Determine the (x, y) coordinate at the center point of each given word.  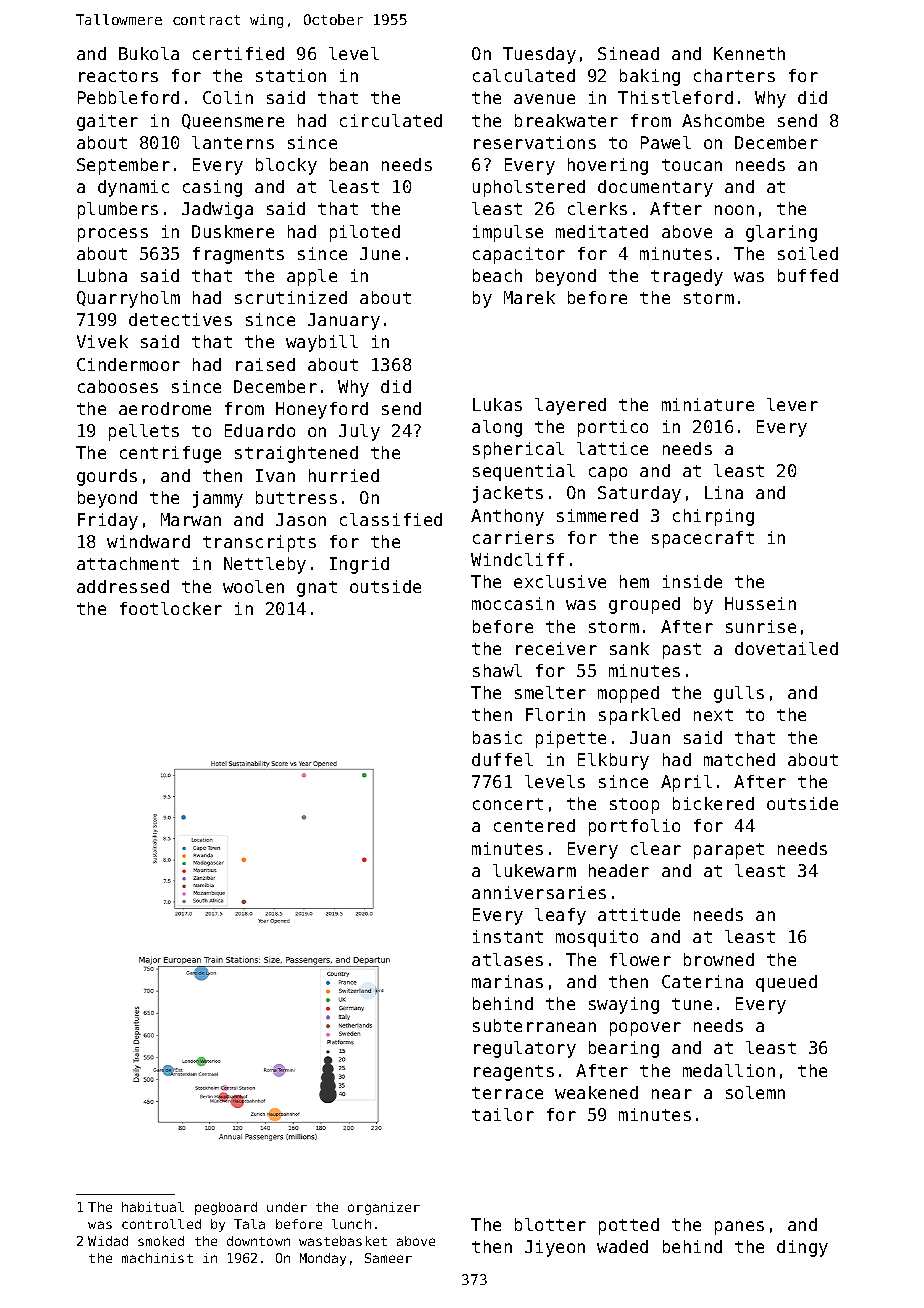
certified (238, 53)
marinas (507, 981)
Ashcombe (723, 120)
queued (786, 983)
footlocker (171, 608)
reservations (535, 142)
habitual (153, 1207)
